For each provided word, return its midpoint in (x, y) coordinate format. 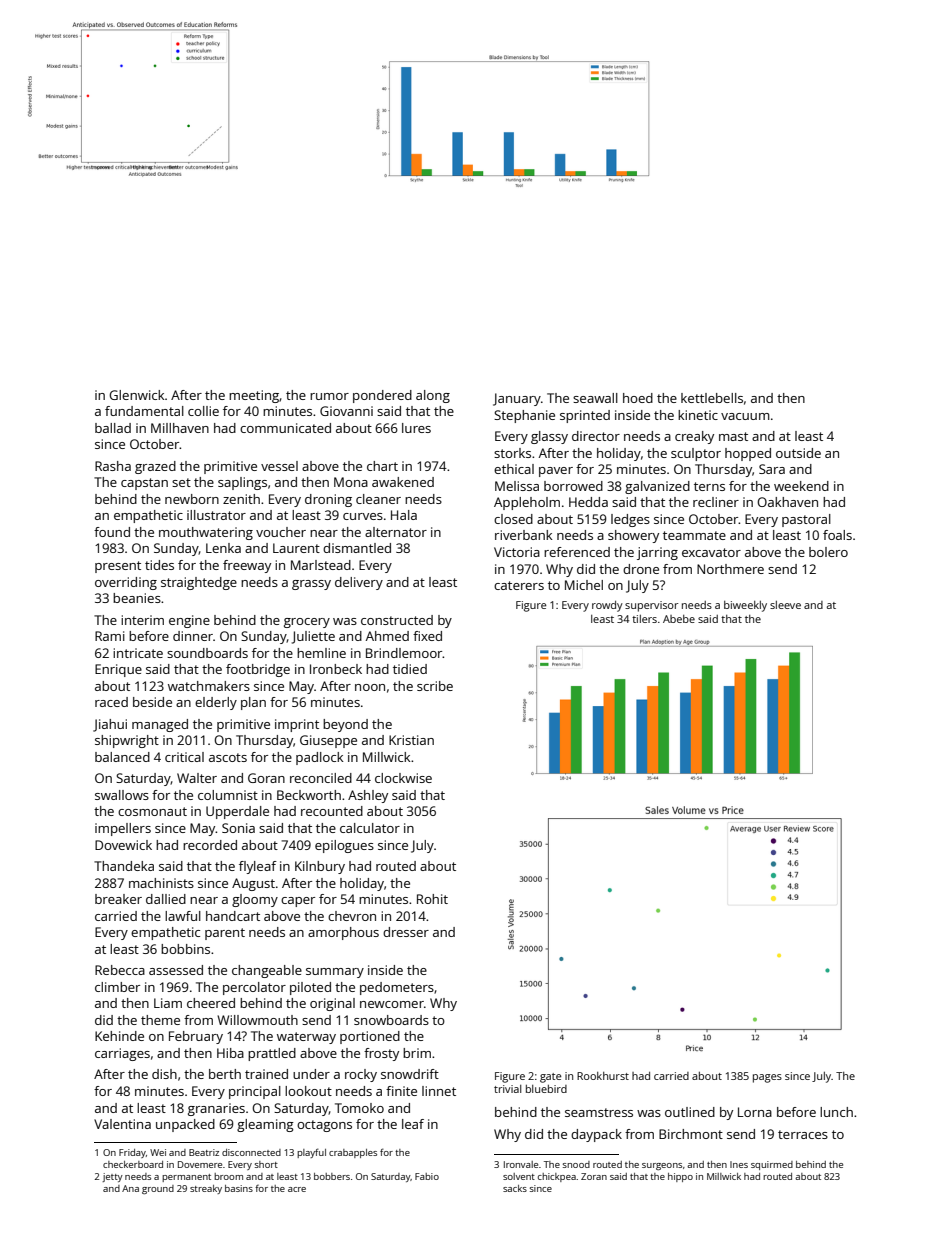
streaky (206, 1189)
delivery (359, 583)
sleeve (785, 605)
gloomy (255, 900)
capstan (144, 484)
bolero (828, 552)
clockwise (403, 778)
